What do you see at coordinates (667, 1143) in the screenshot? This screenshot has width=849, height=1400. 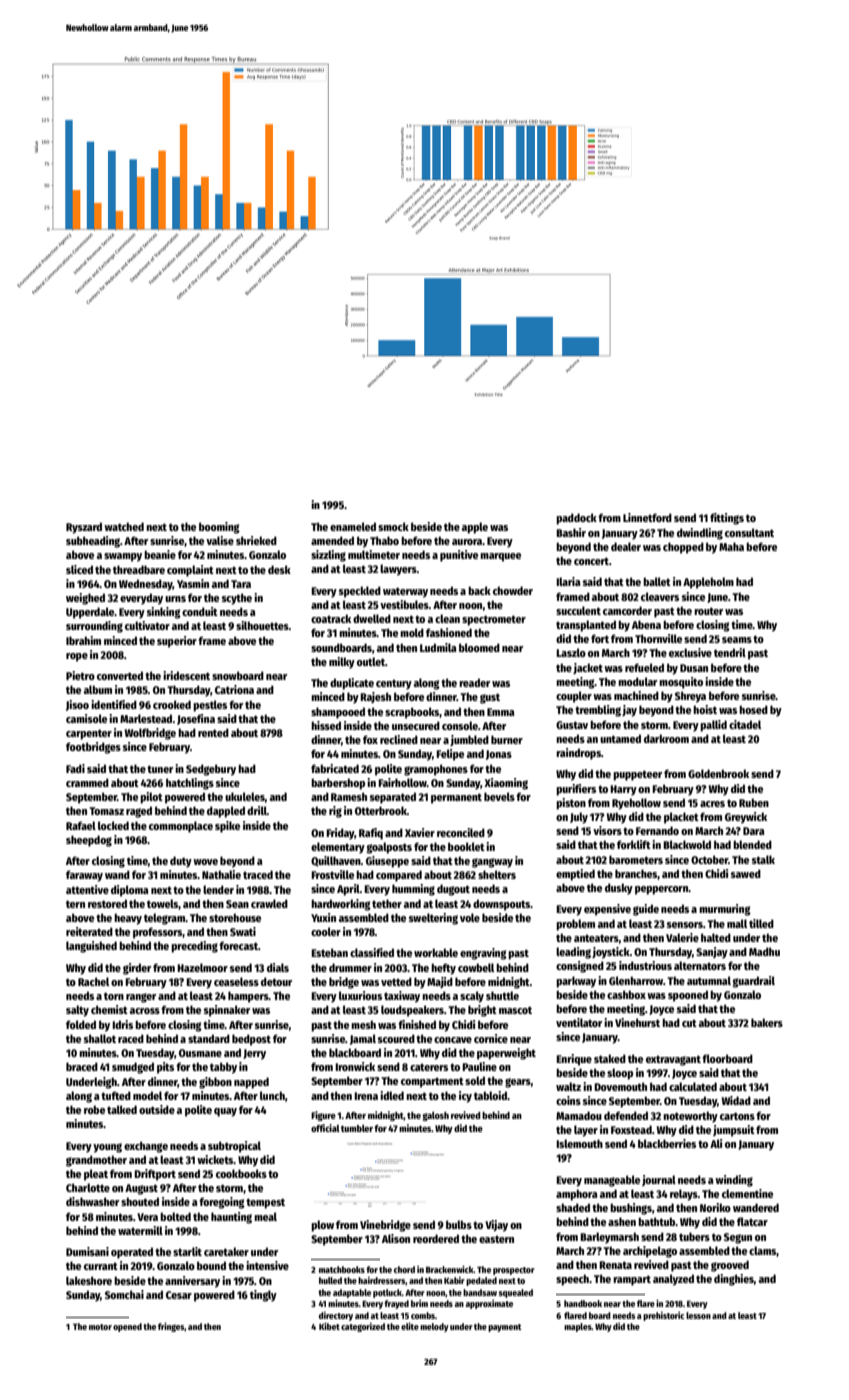 I see `blackberries` at bounding box center [667, 1143].
